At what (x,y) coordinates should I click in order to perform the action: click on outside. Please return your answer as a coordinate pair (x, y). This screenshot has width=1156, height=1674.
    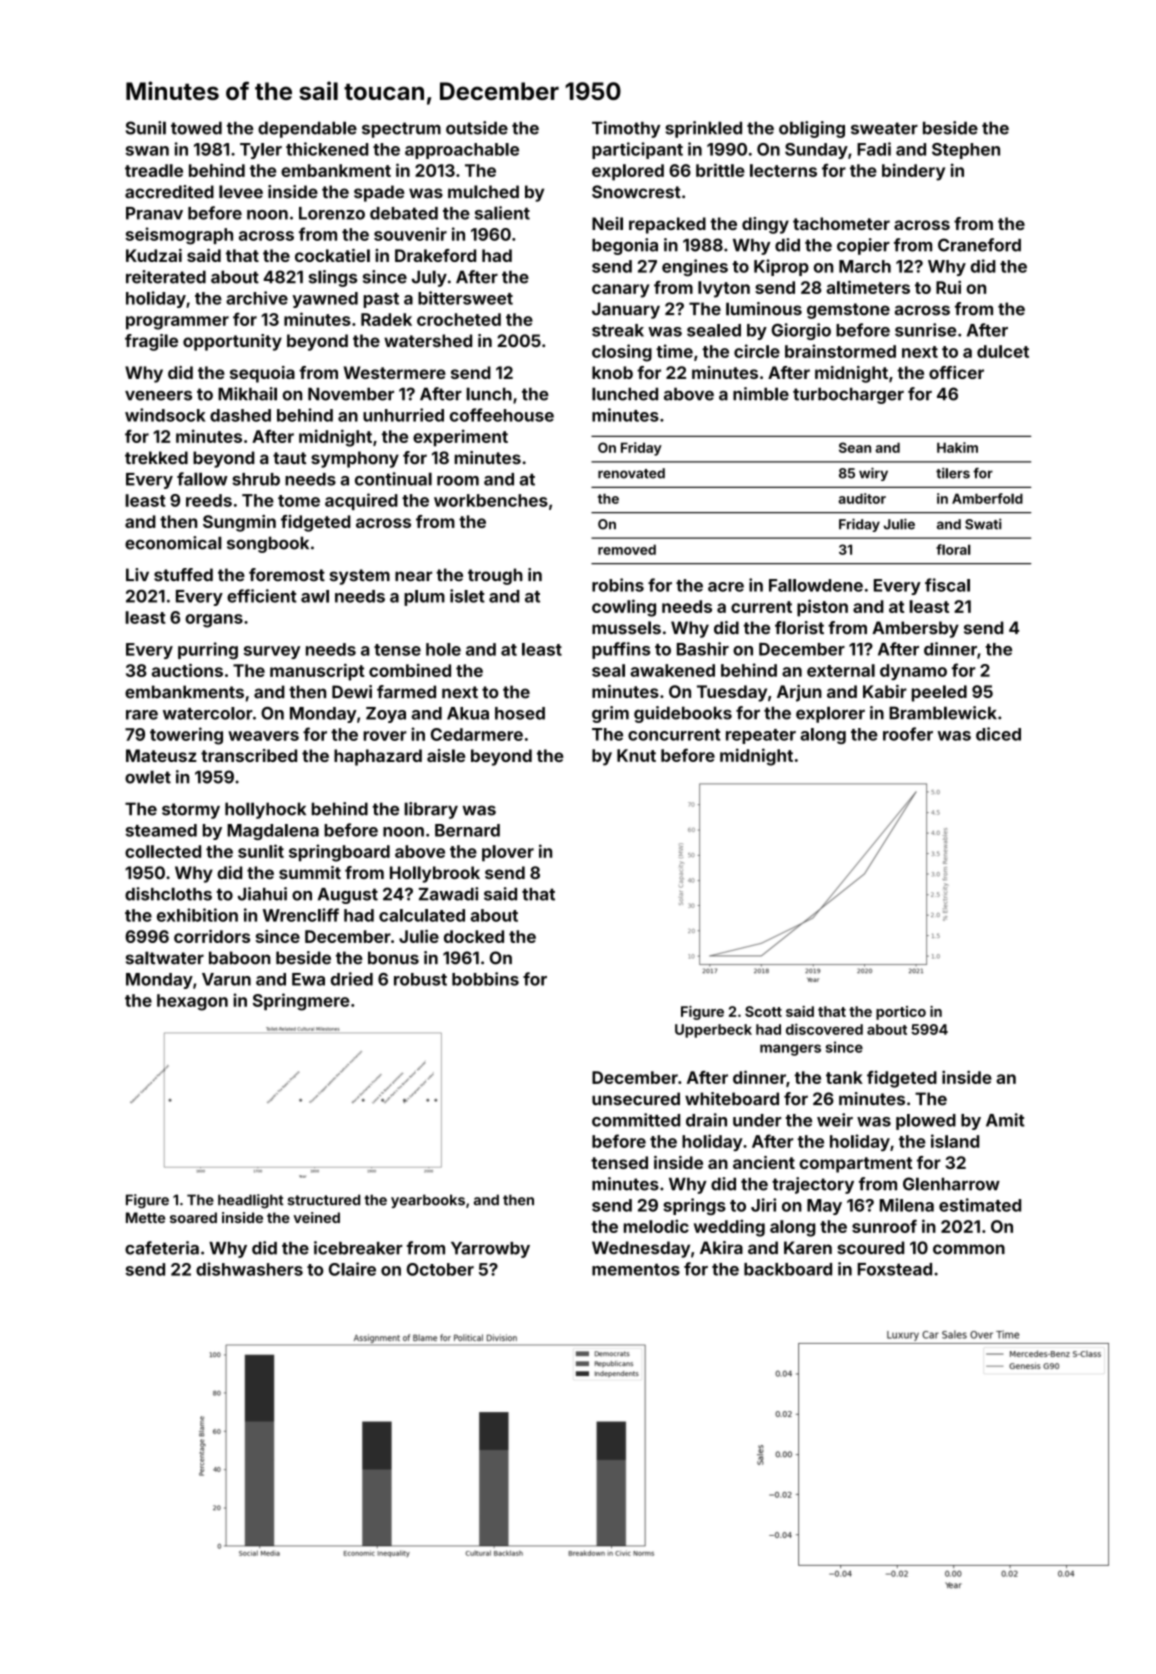
    Looking at the image, I should click on (477, 128).
